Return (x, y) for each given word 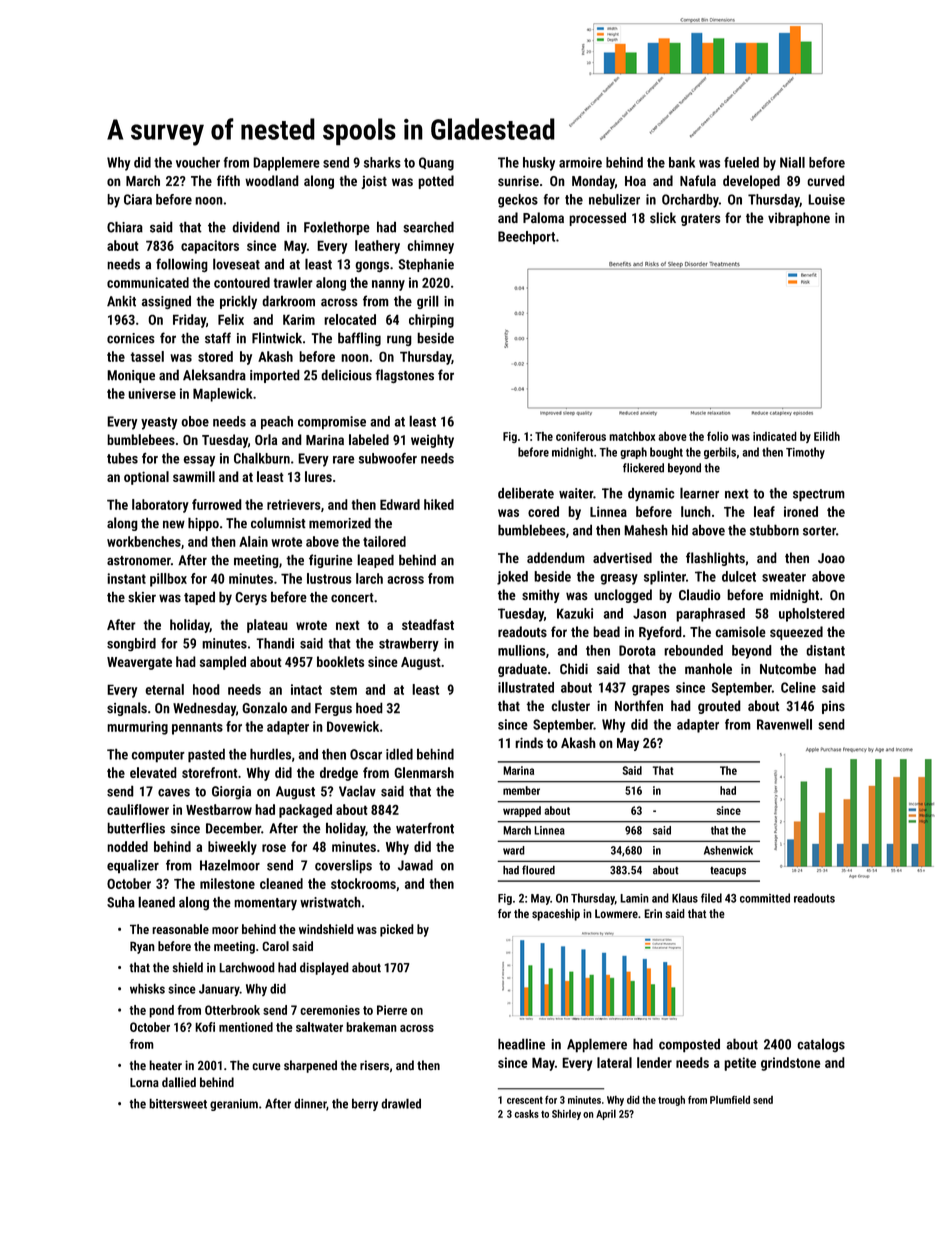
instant (126, 578)
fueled (741, 162)
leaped (375, 561)
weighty (432, 441)
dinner (310, 1103)
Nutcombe (788, 669)
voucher (198, 162)
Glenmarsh (424, 772)
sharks (382, 162)
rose (274, 848)
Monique (131, 376)
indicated (775, 436)
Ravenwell (784, 724)
